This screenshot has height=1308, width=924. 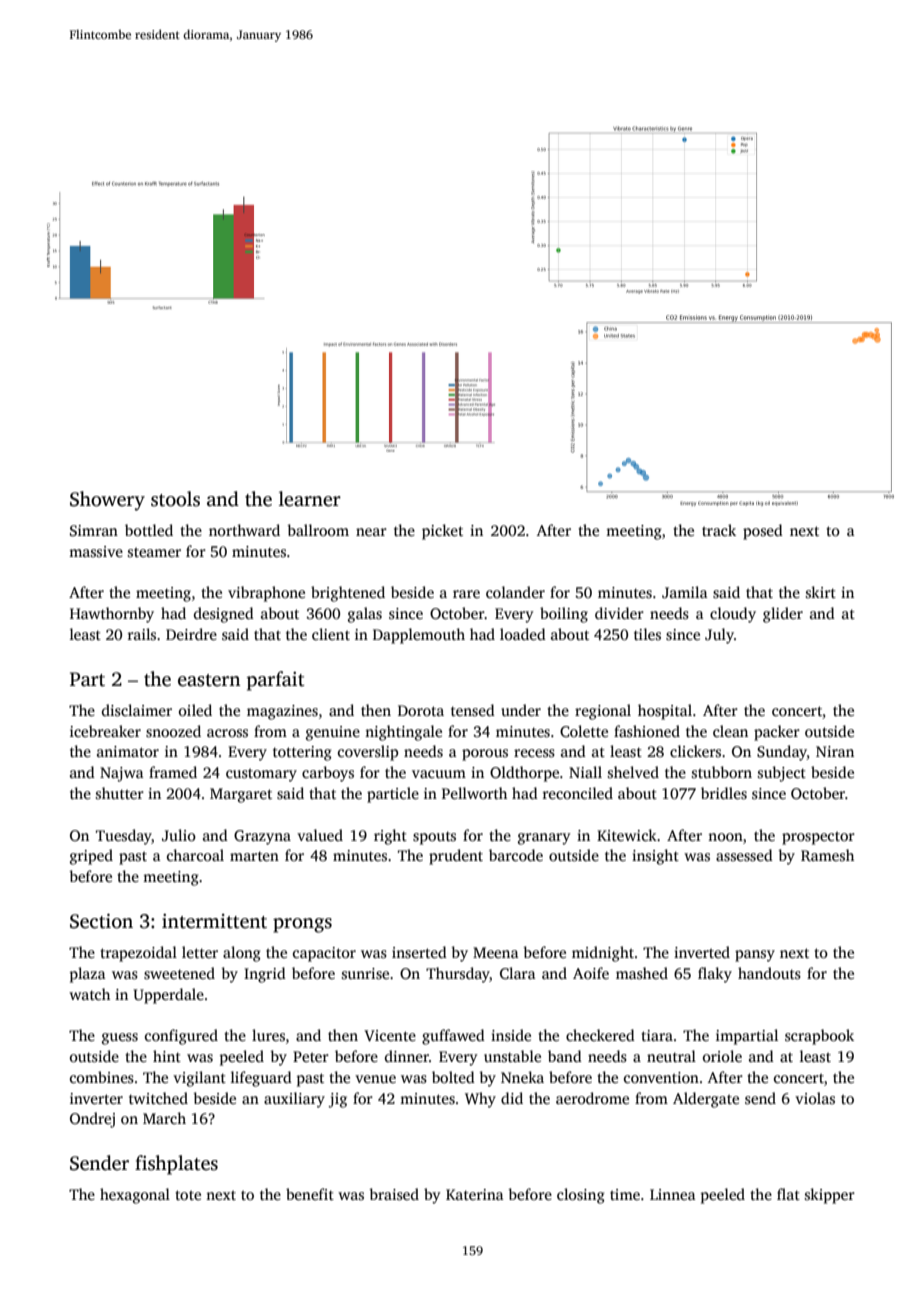 What do you see at coordinates (242, 954) in the screenshot?
I see `along` at bounding box center [242, 954].
